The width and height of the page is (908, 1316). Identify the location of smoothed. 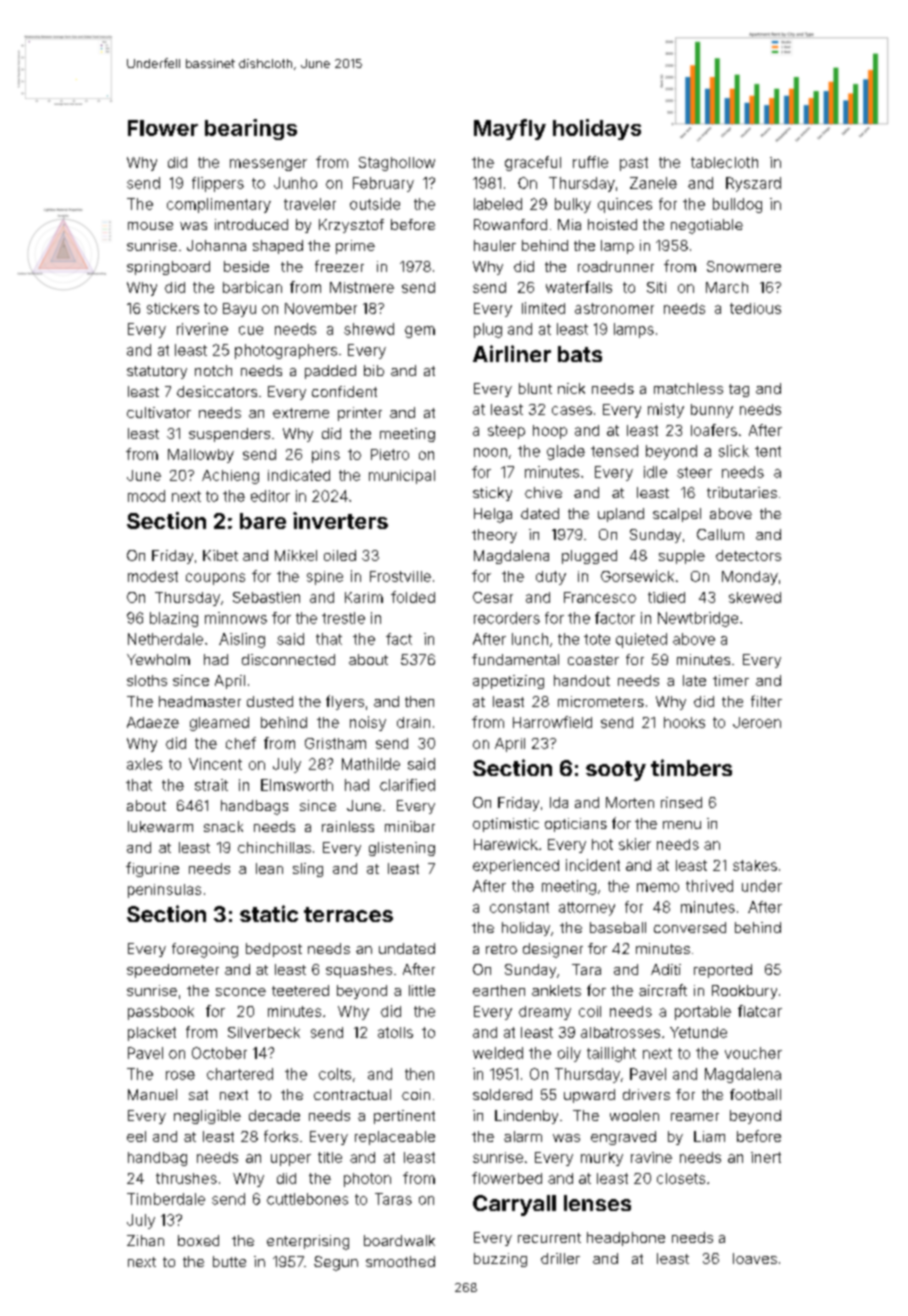
(400, 1261).
